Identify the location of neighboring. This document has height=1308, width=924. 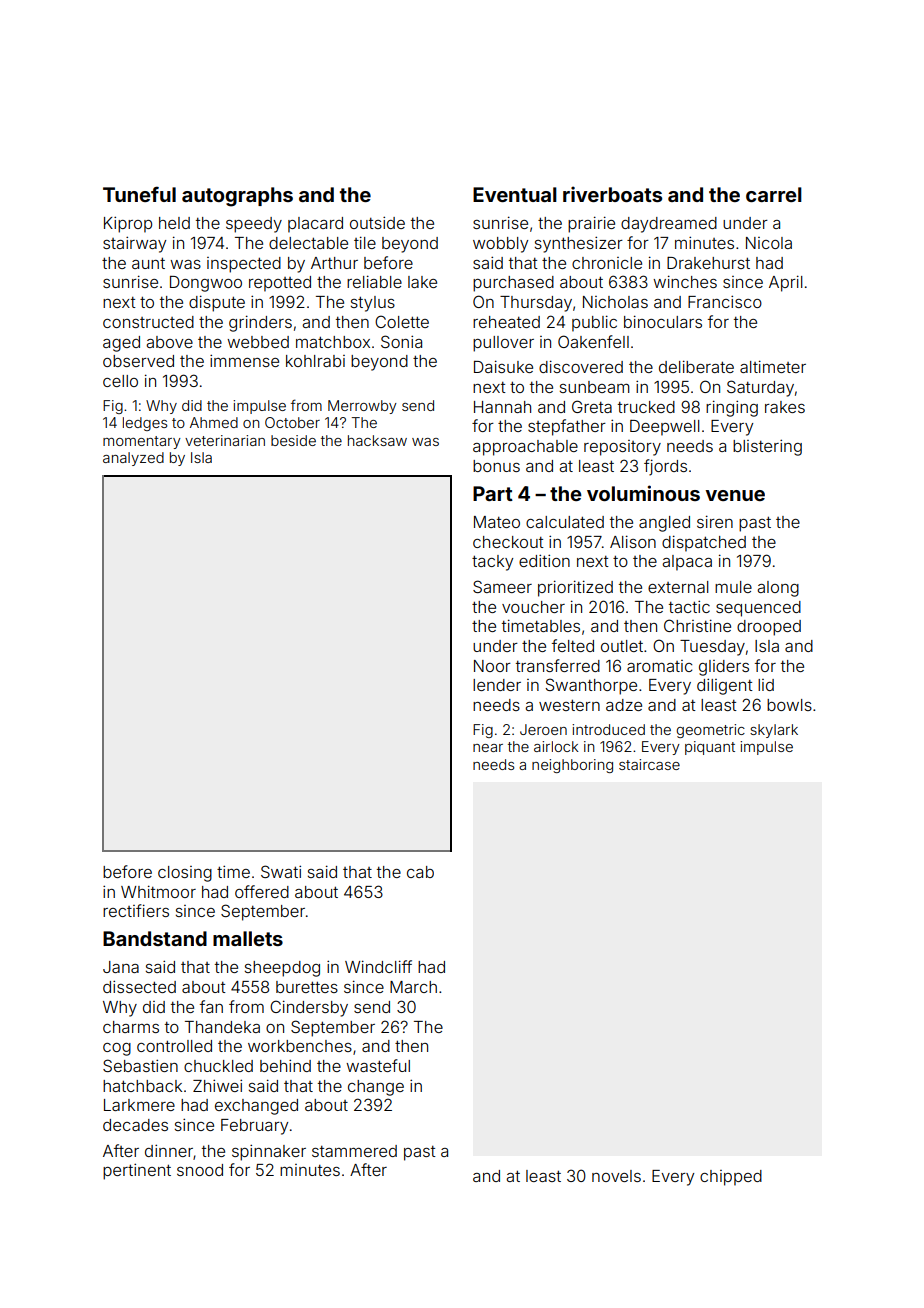
(572, 766).
